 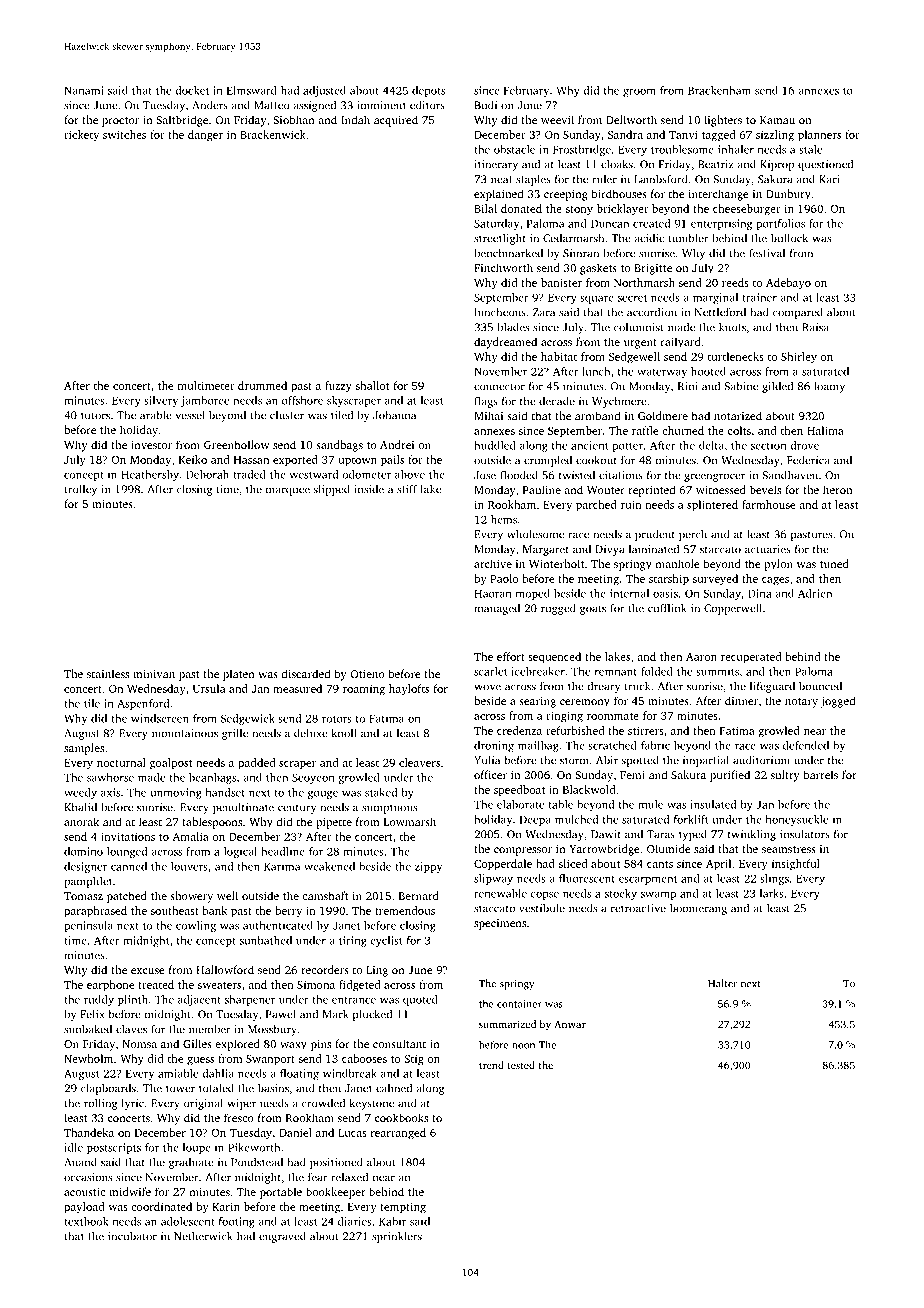 What do you see at coordinates (834, 563) in the document?
I see `tuned` at bounding box center [834, 563].
